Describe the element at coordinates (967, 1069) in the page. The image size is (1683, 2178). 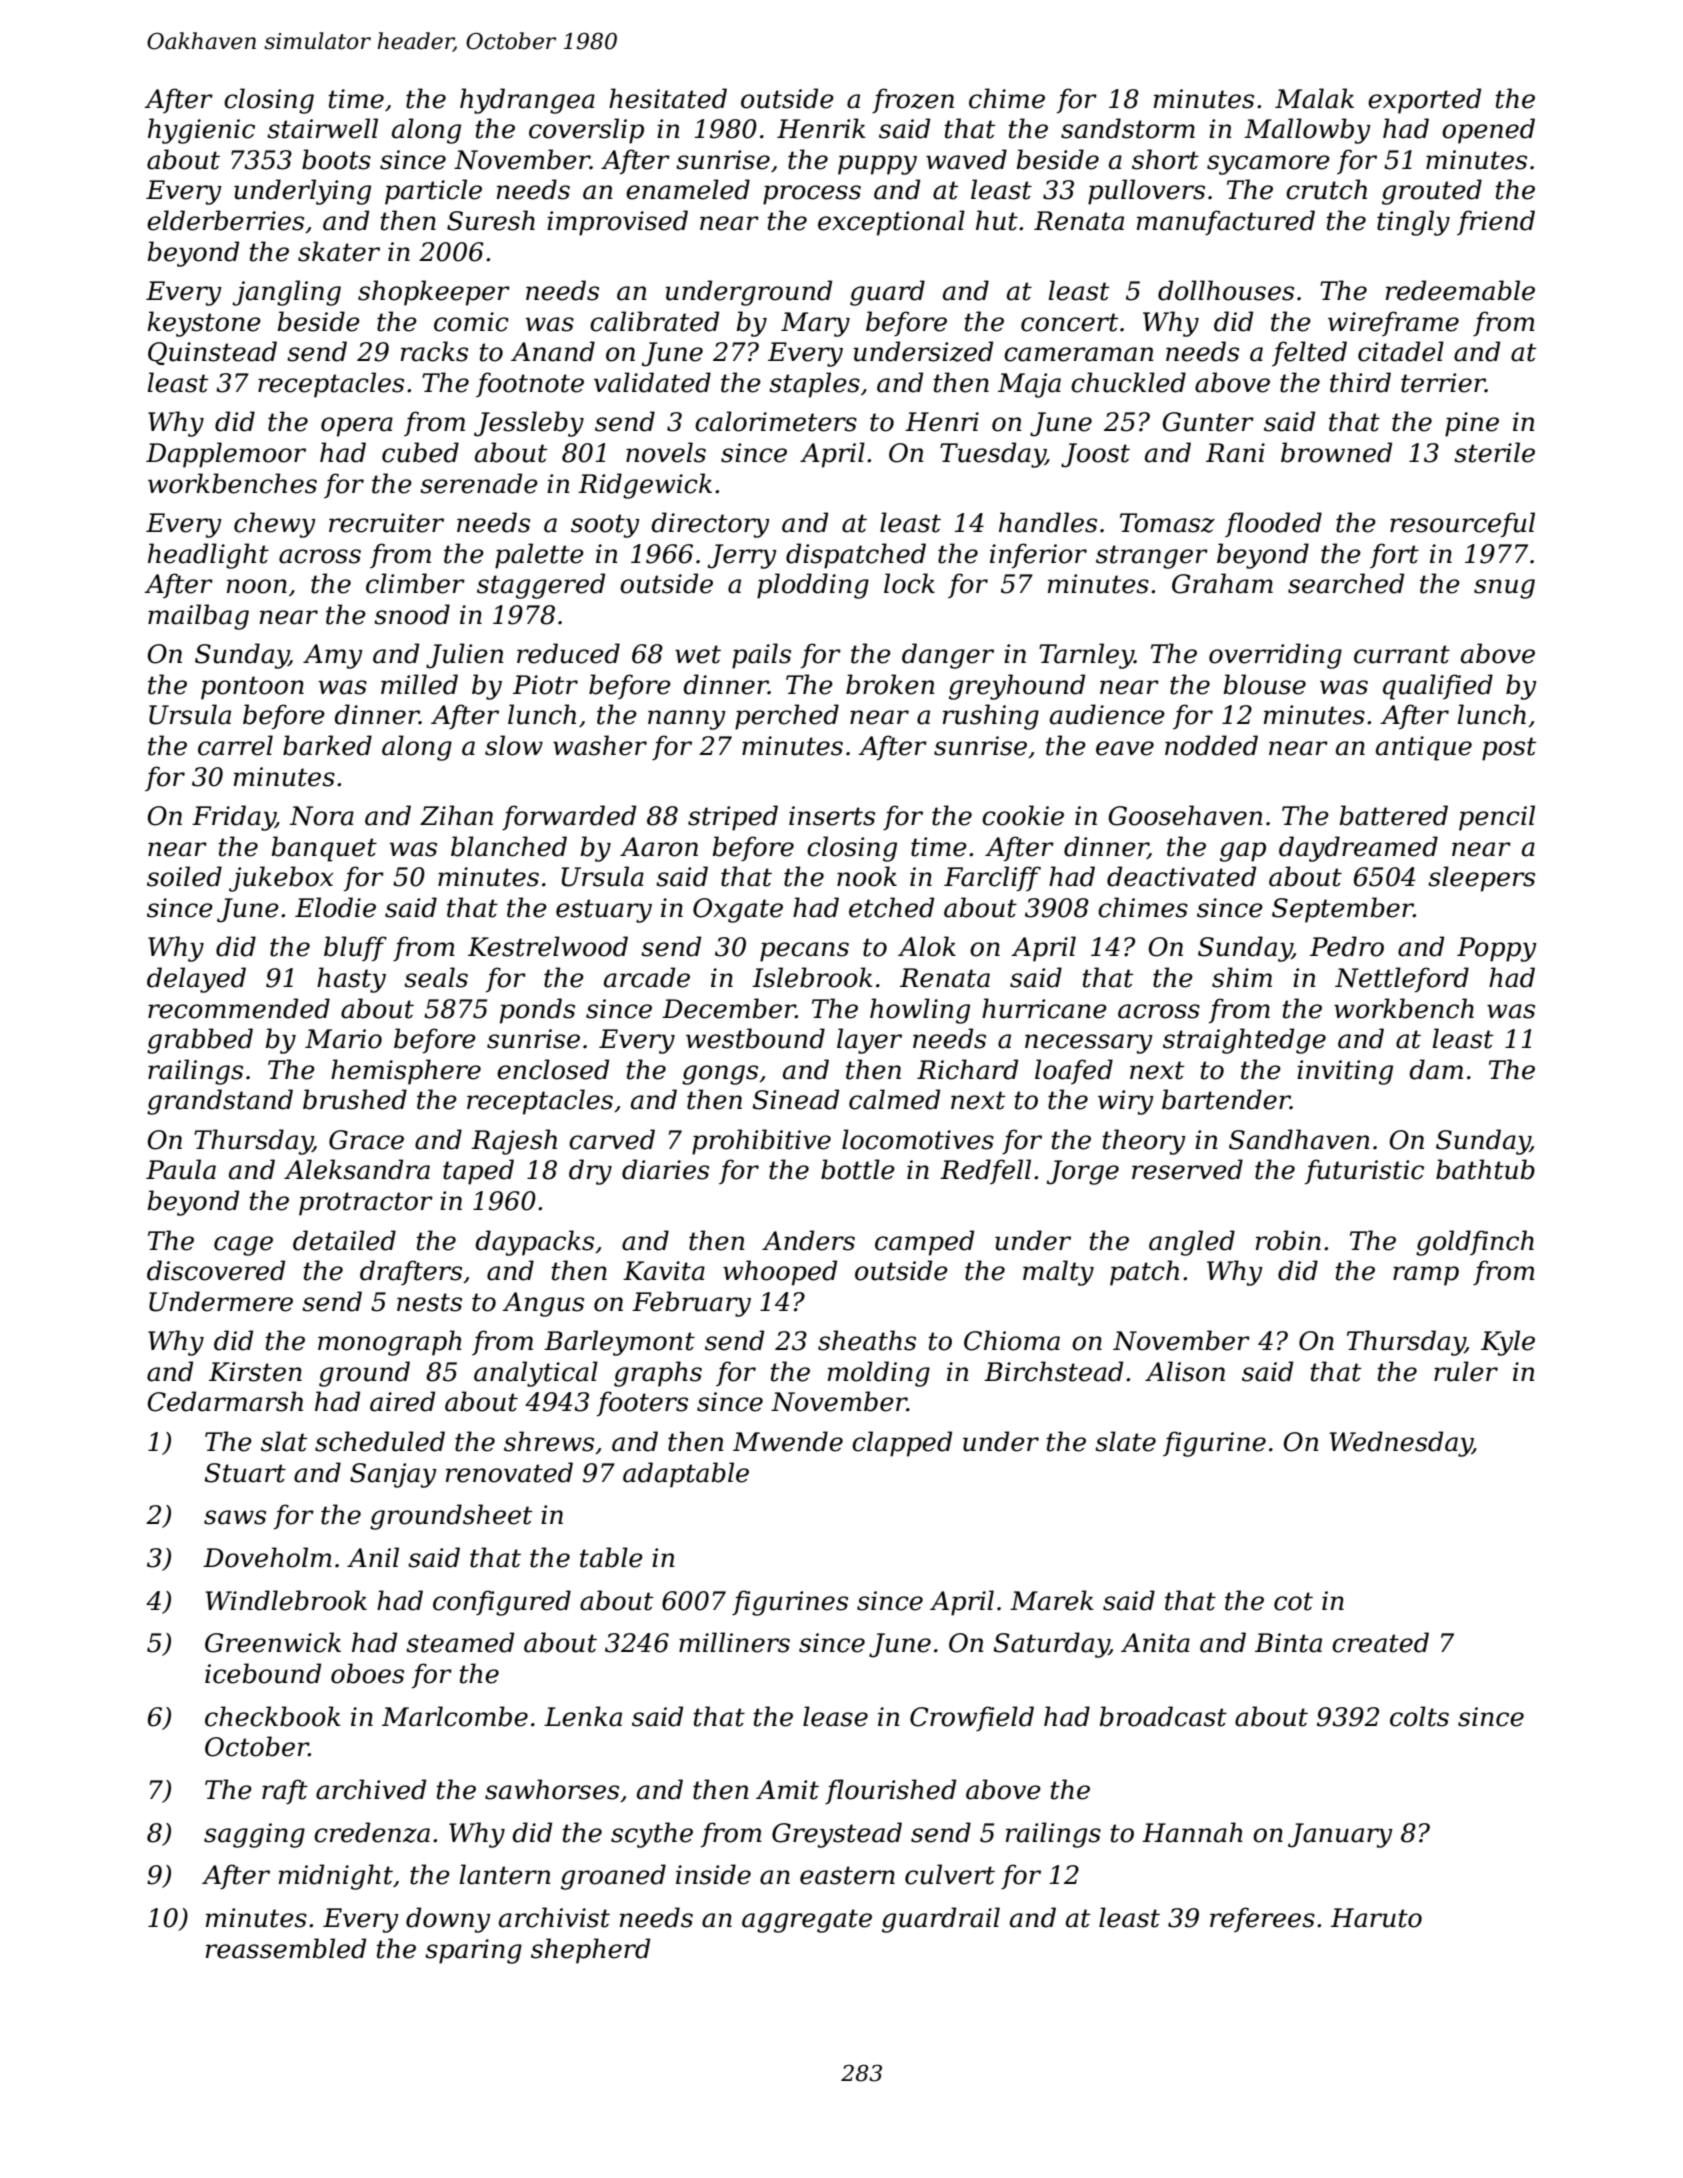
I see `Richard` at that location.
